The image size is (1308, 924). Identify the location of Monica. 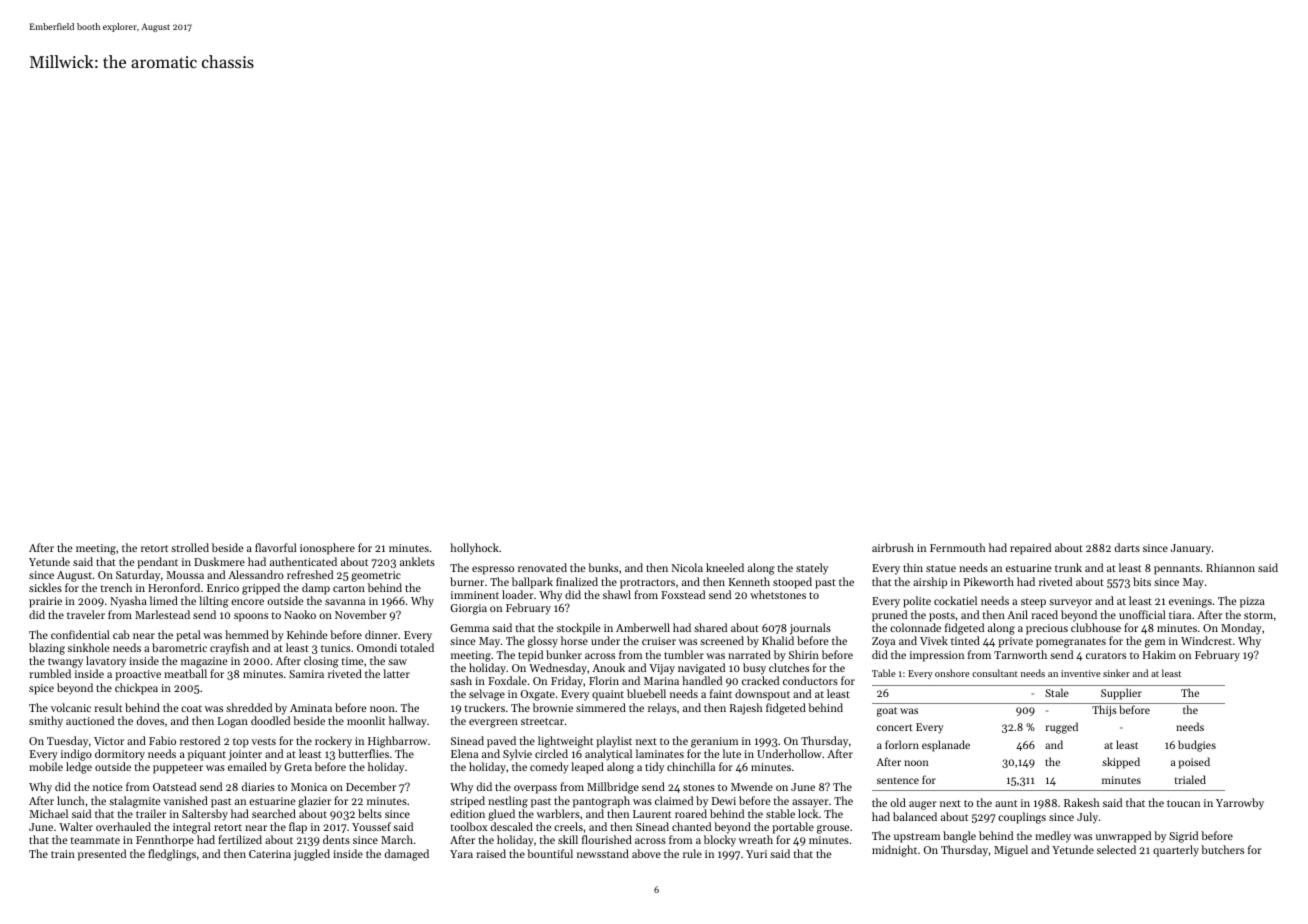
(309, 787).
